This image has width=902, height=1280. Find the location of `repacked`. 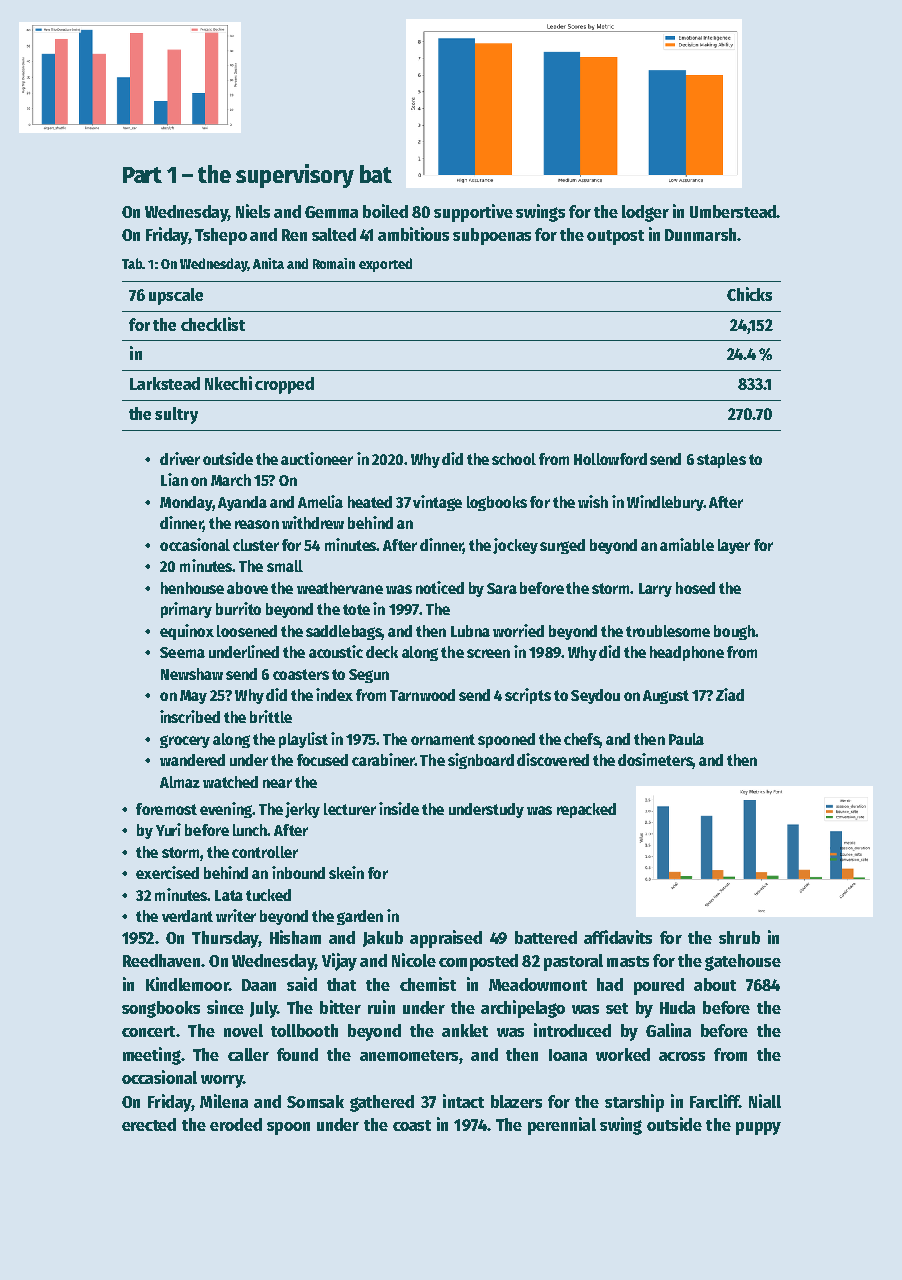

repacked is located at coordinates (586, 810).
